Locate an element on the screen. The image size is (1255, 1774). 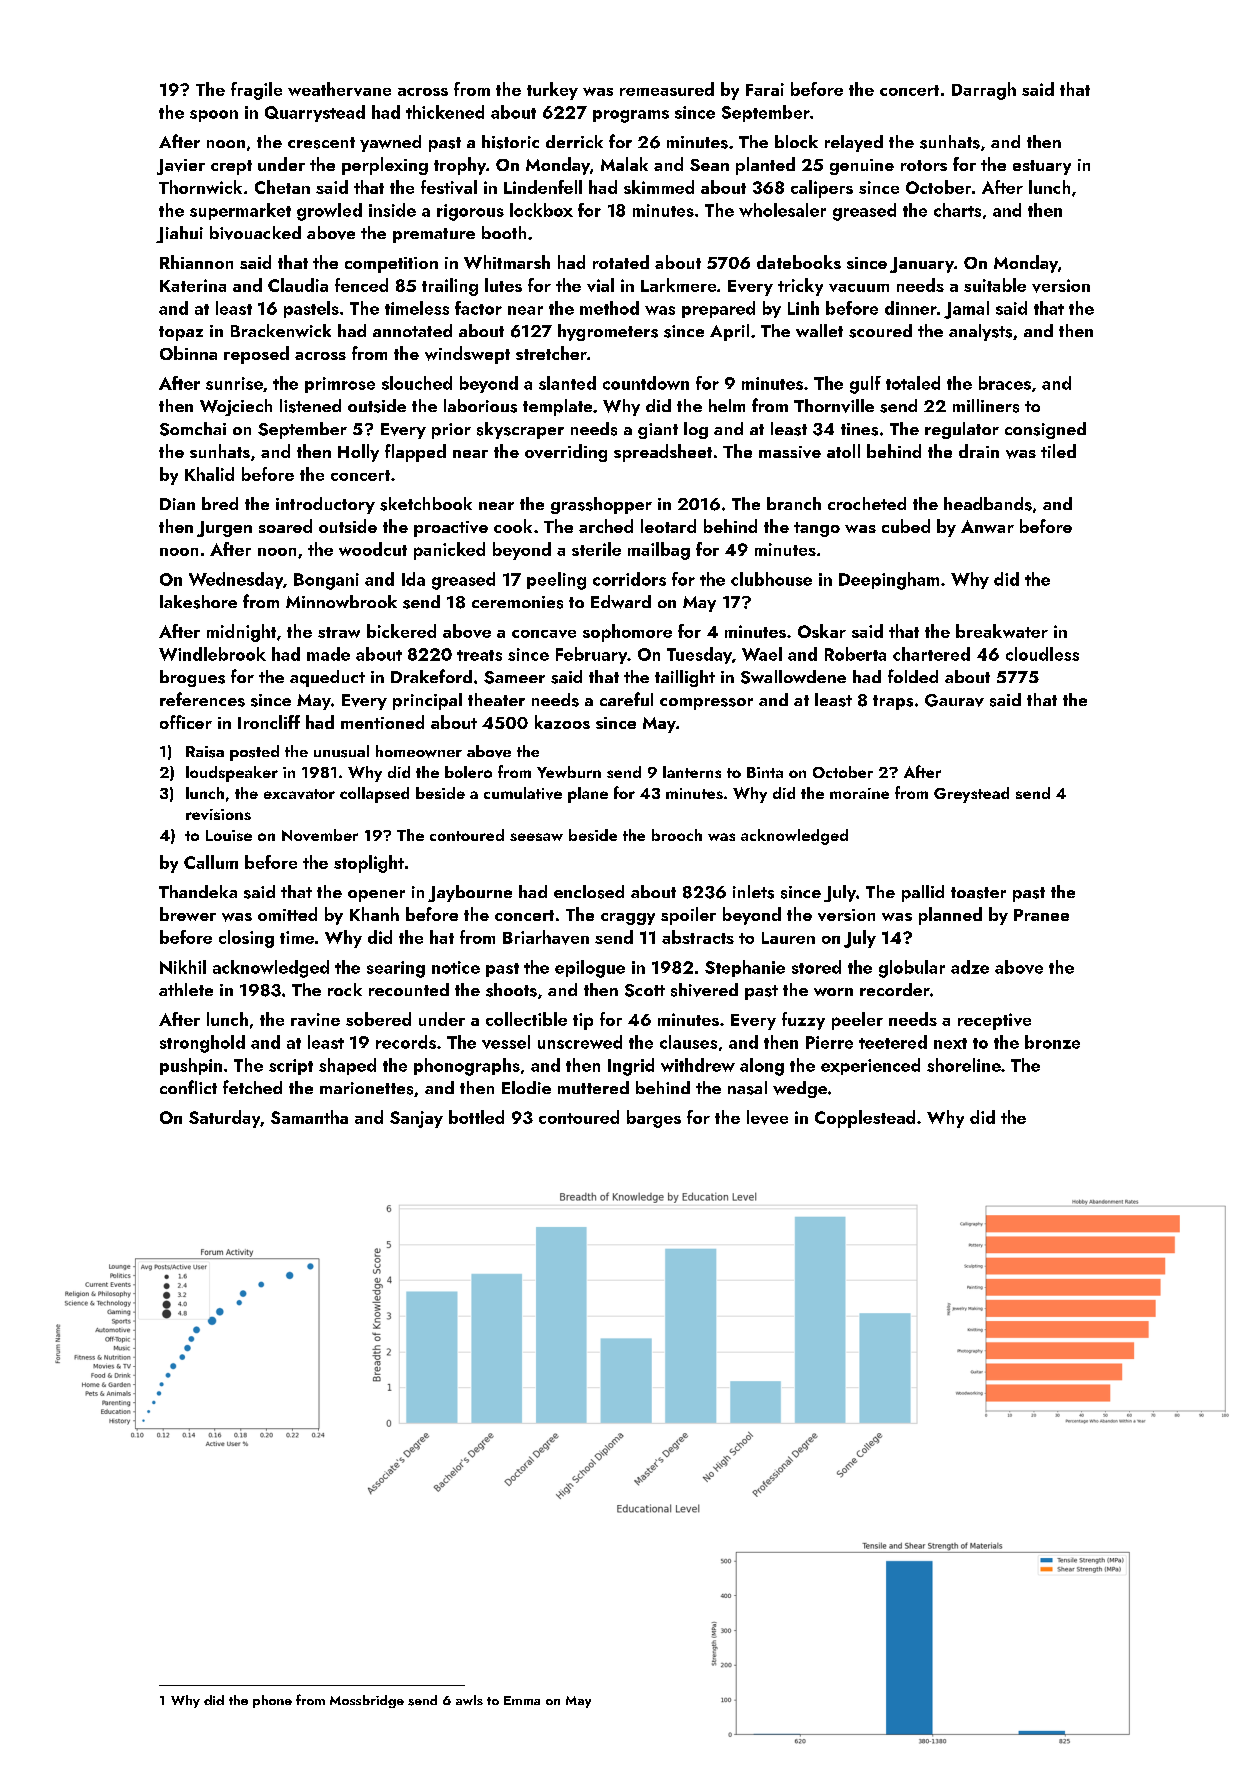
Emma is located at coordinates (522, 1700).
